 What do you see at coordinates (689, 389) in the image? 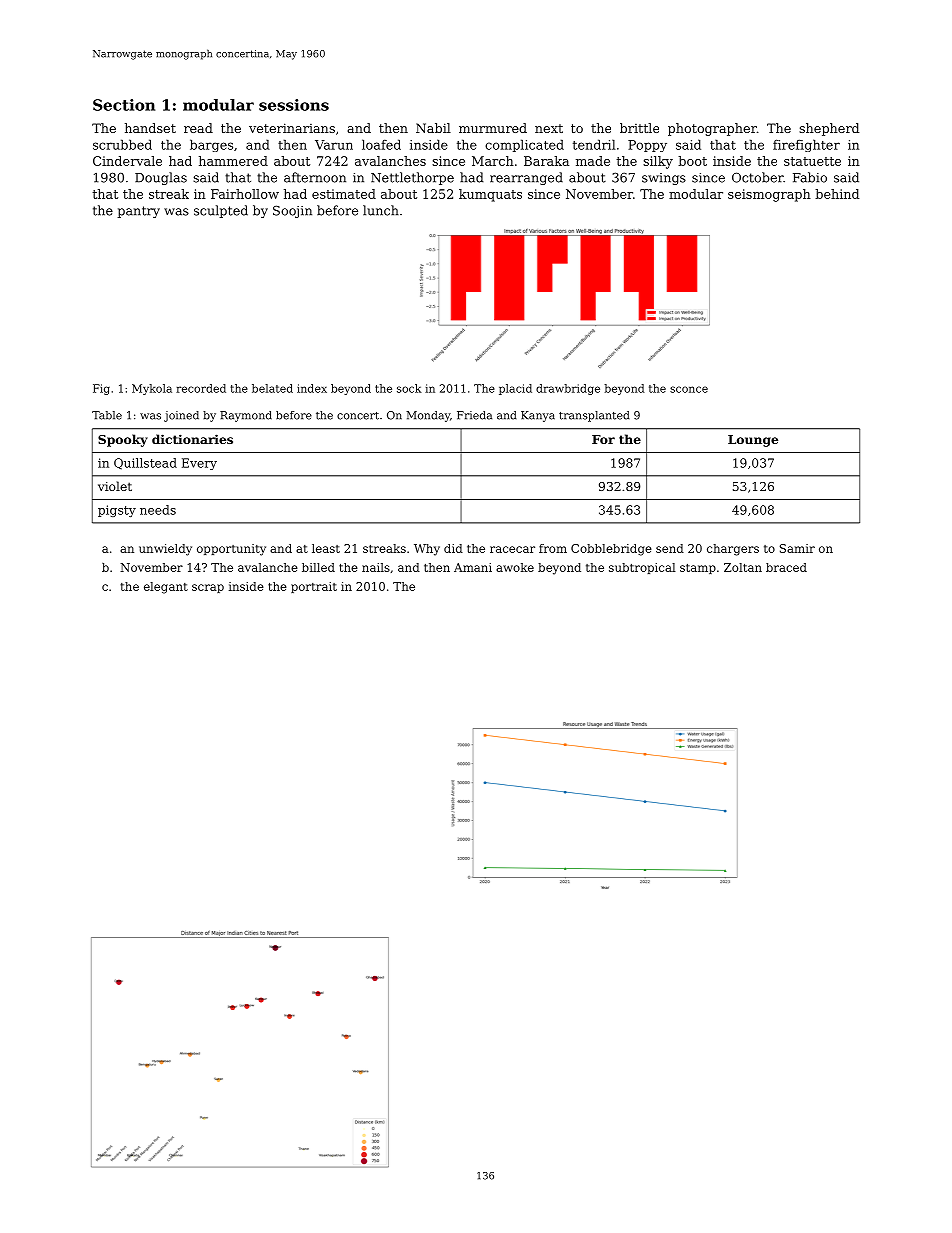
I see `sconce` at bounding box center [689, 389].
